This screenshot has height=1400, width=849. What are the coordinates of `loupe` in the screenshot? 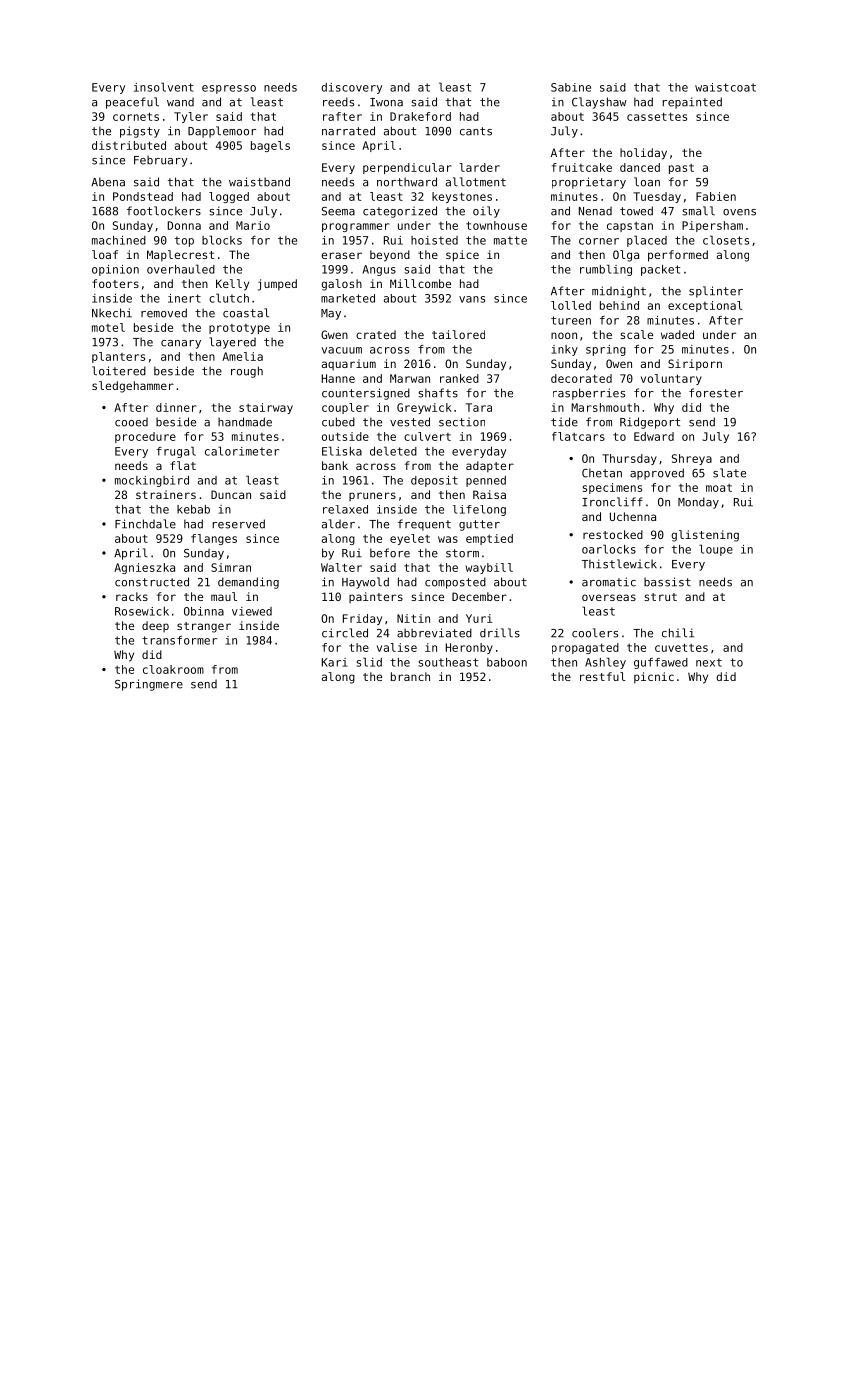 It's located at (716, 550).
